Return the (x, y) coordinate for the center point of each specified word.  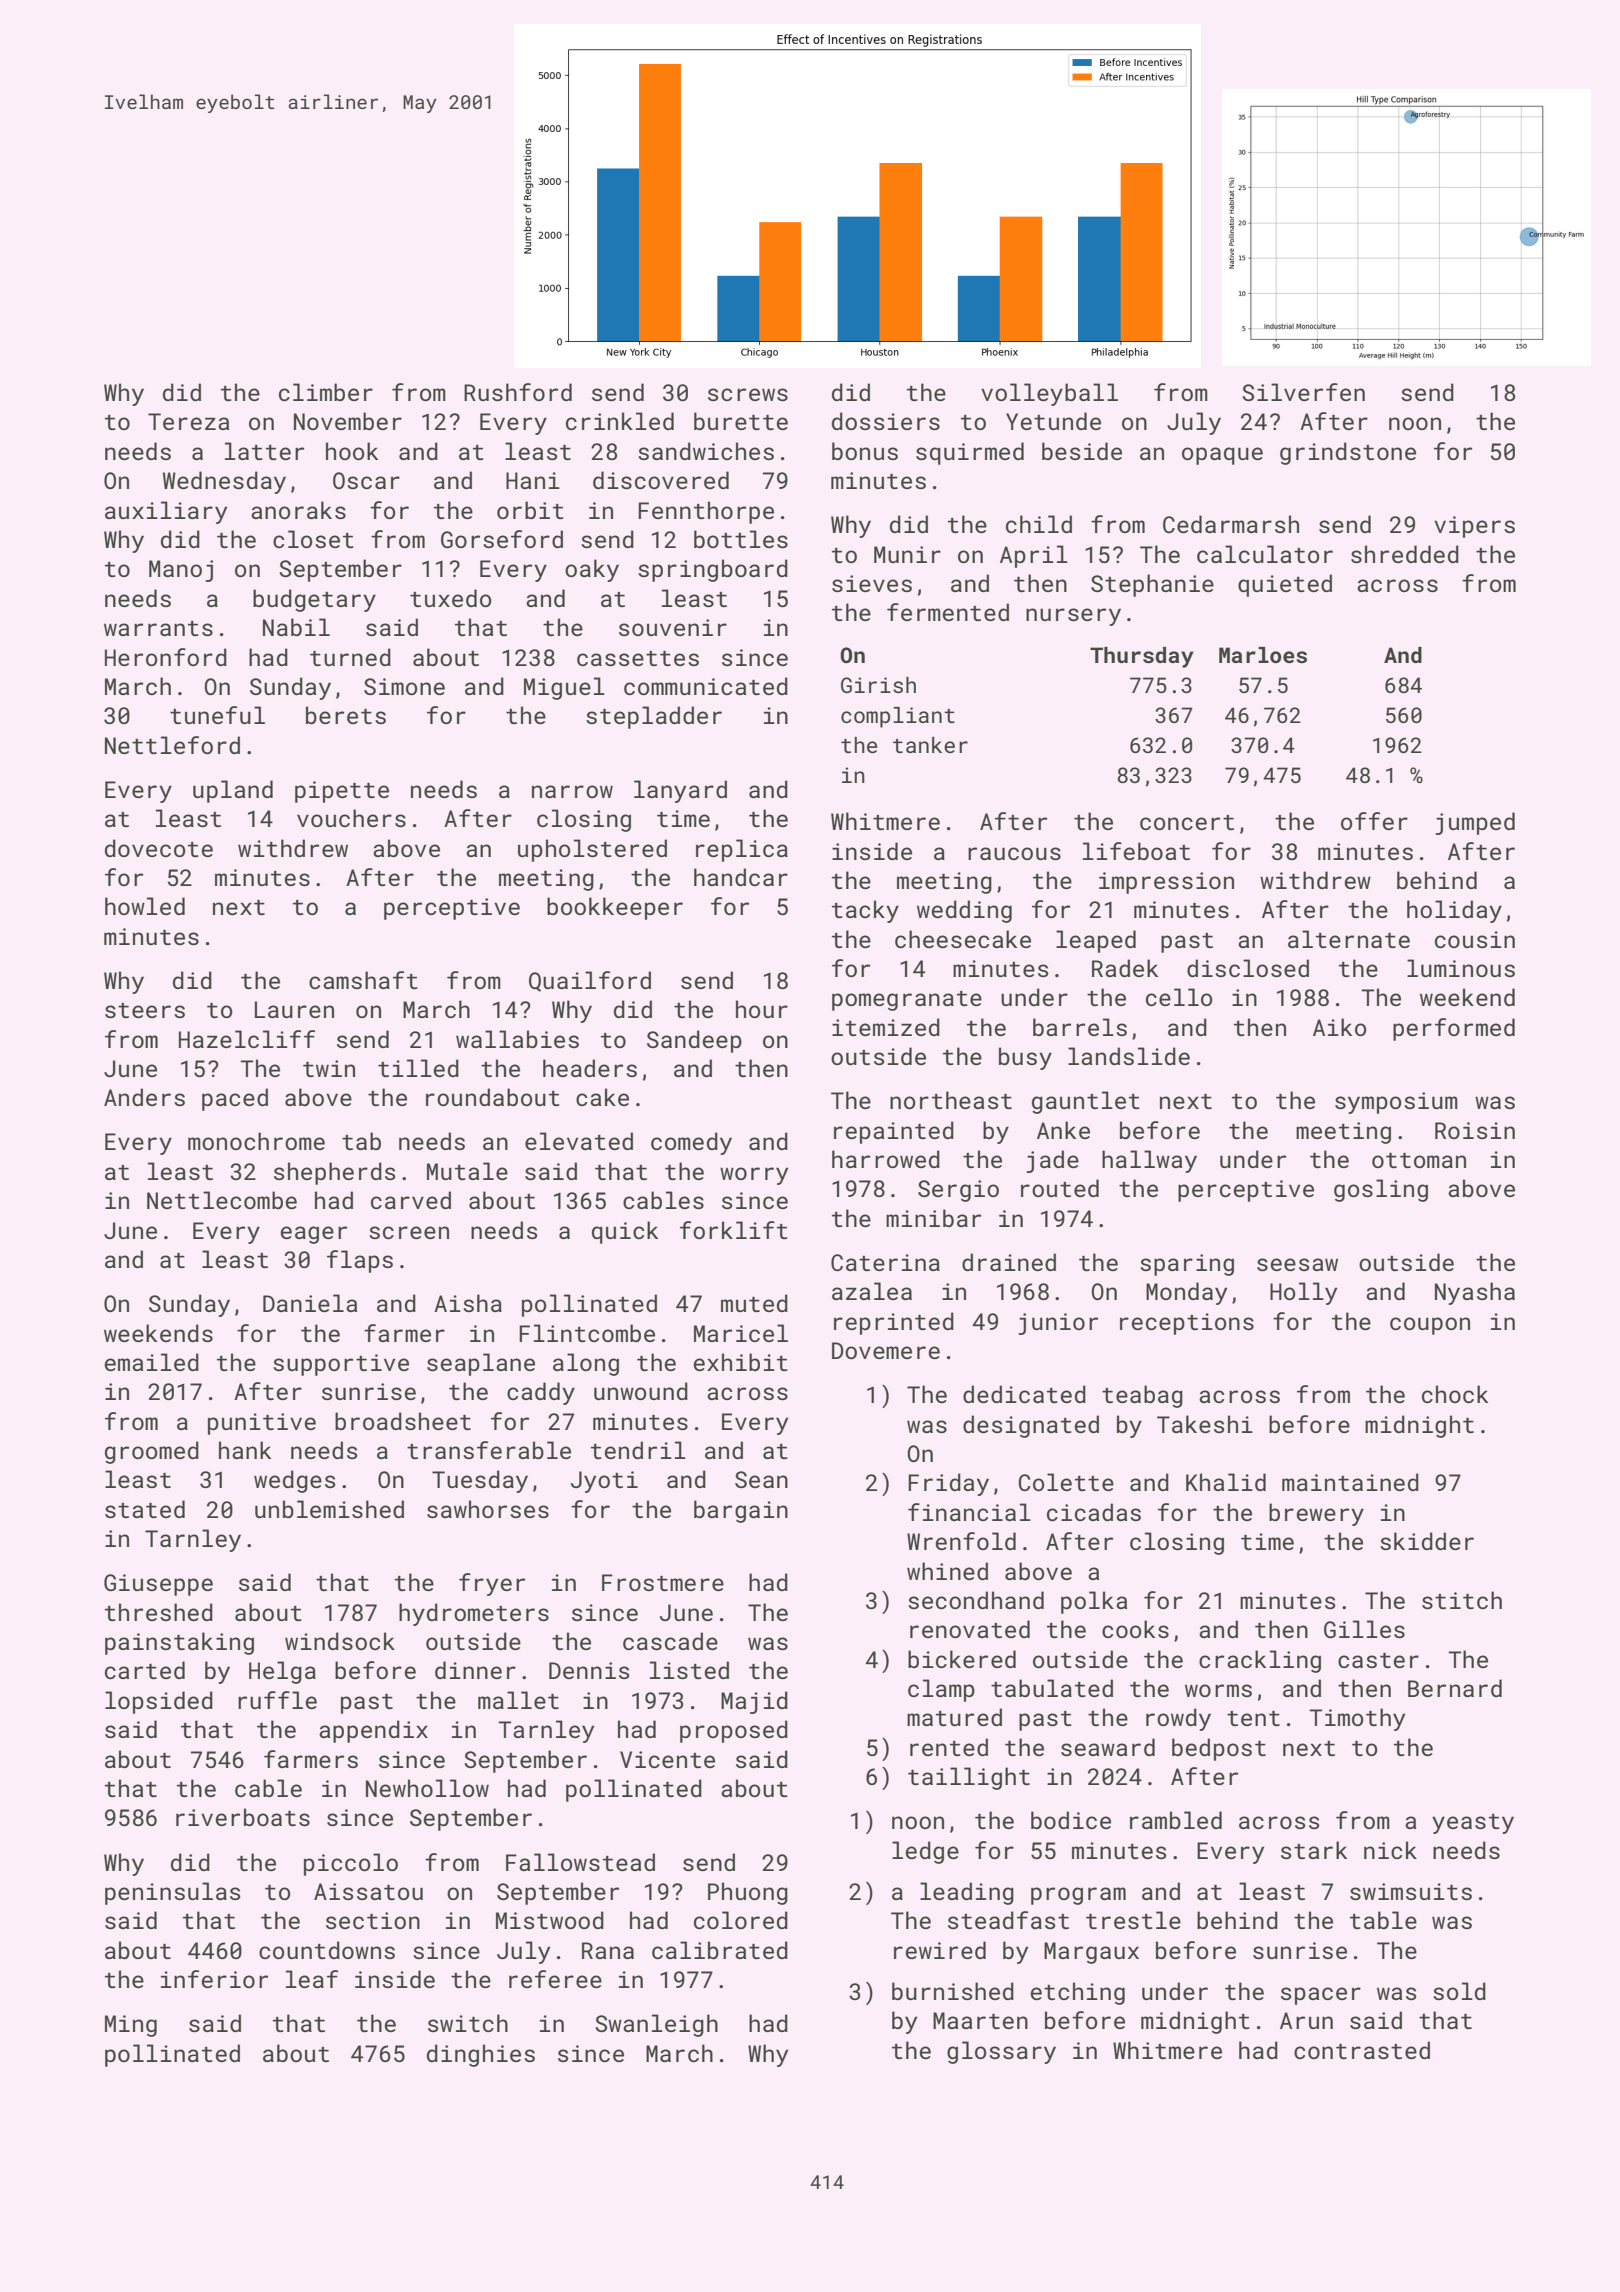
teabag (1142, 1396)
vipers (1474, 527)
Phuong (748, 1893)
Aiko (1339, 1027)
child (1039, 524)
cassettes (638, 658)
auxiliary (166, 512)
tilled (418, 1068)
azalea (872, 1291)
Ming (131, 2026)
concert (1187, 822)
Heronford (166, 657)
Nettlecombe (222, 1200)
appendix (373, 1731)
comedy (691, 1143)
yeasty (1473, 1824)
